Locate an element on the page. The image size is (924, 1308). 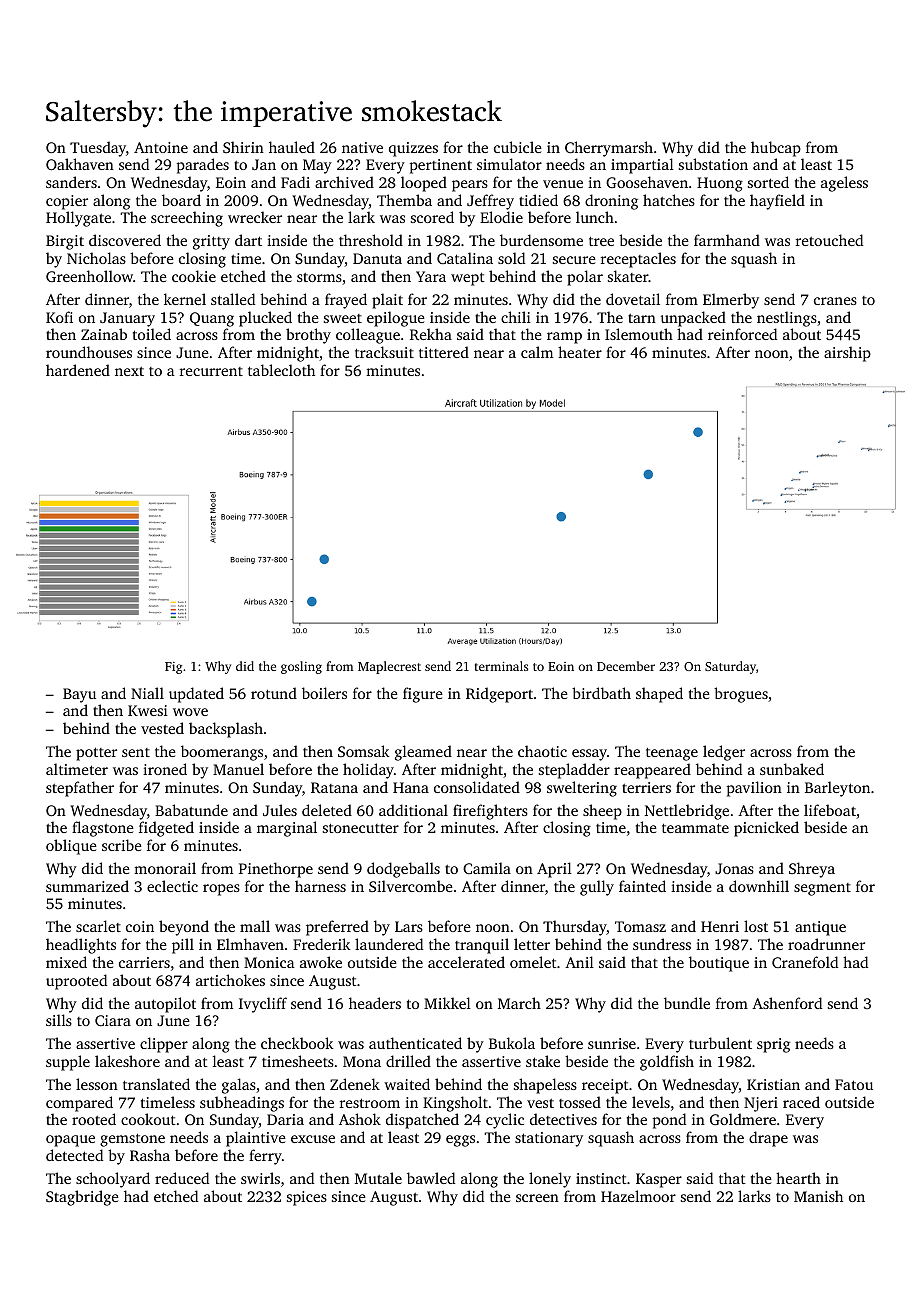
Lars is located at coordinates (409, 926).
